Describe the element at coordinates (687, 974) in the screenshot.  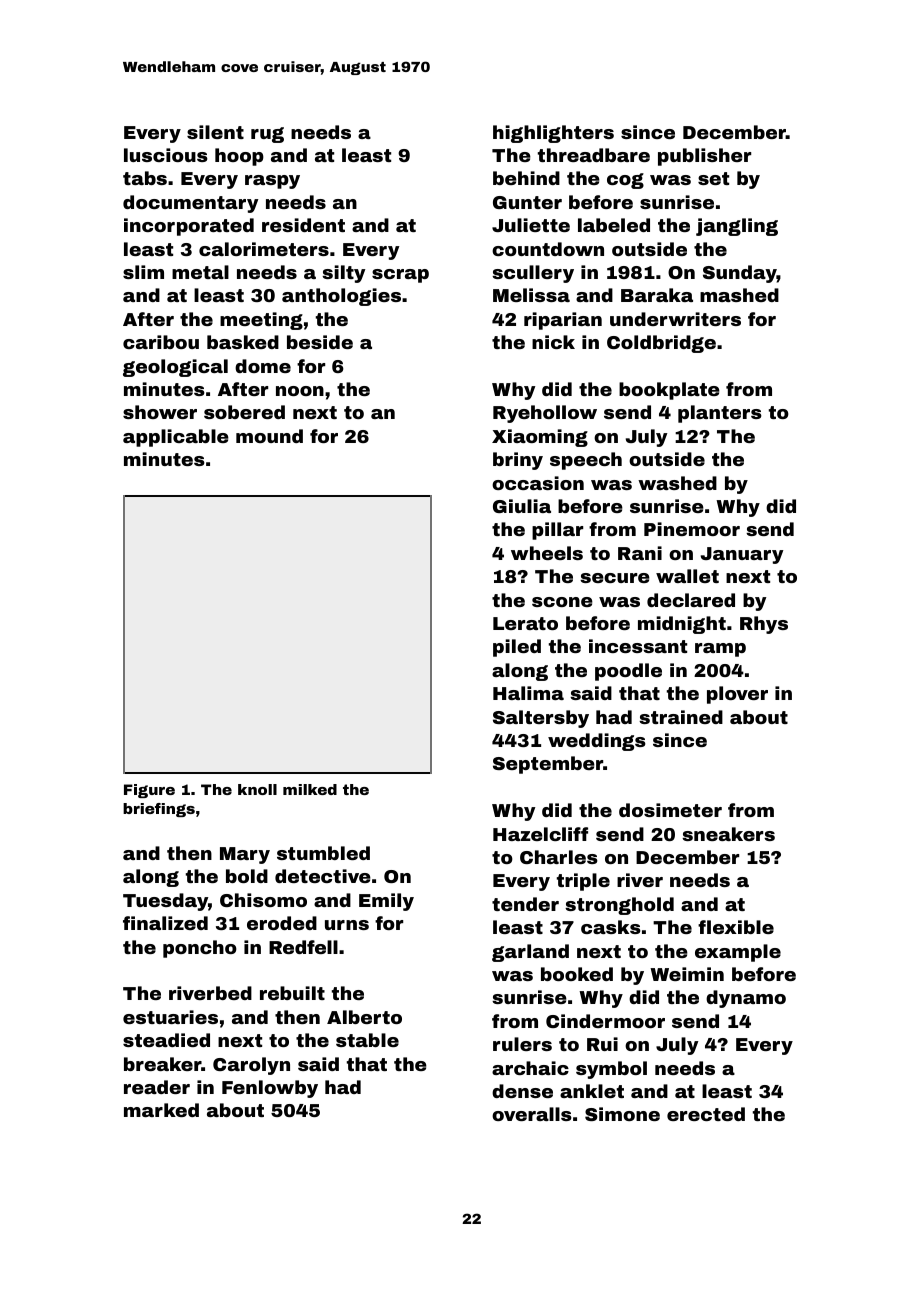
I see `Weimin` at that location.
